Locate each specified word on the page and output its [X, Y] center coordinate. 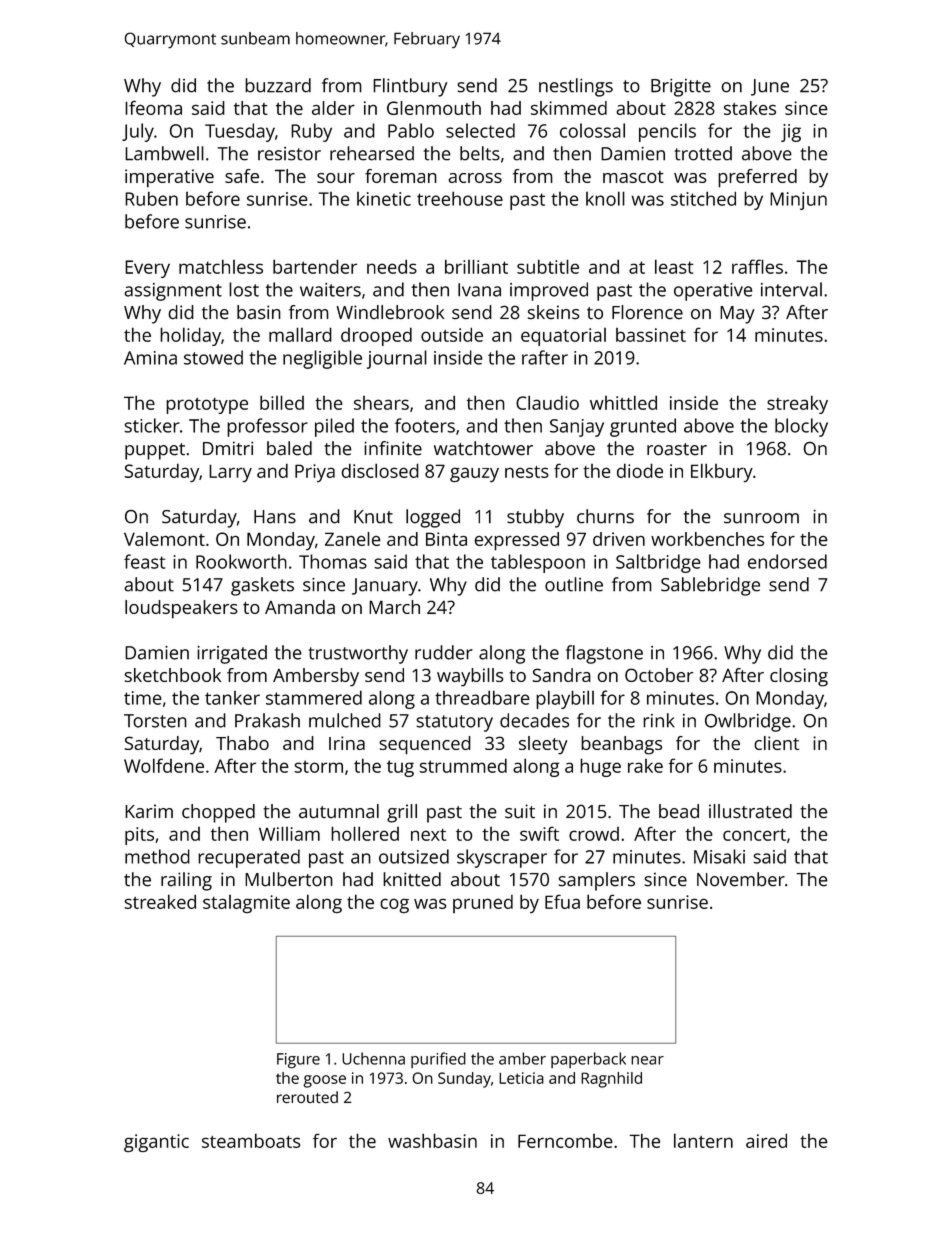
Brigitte [681, 88]
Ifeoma [153, 107]
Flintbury [410, 87]
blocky [801, 427]
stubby [535, 518]
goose [324, 1081]
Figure [298, 1061]
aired [766, 1140]
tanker [232, 698]
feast [144, 561]
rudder [444, 652]
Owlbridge [748, 722]
